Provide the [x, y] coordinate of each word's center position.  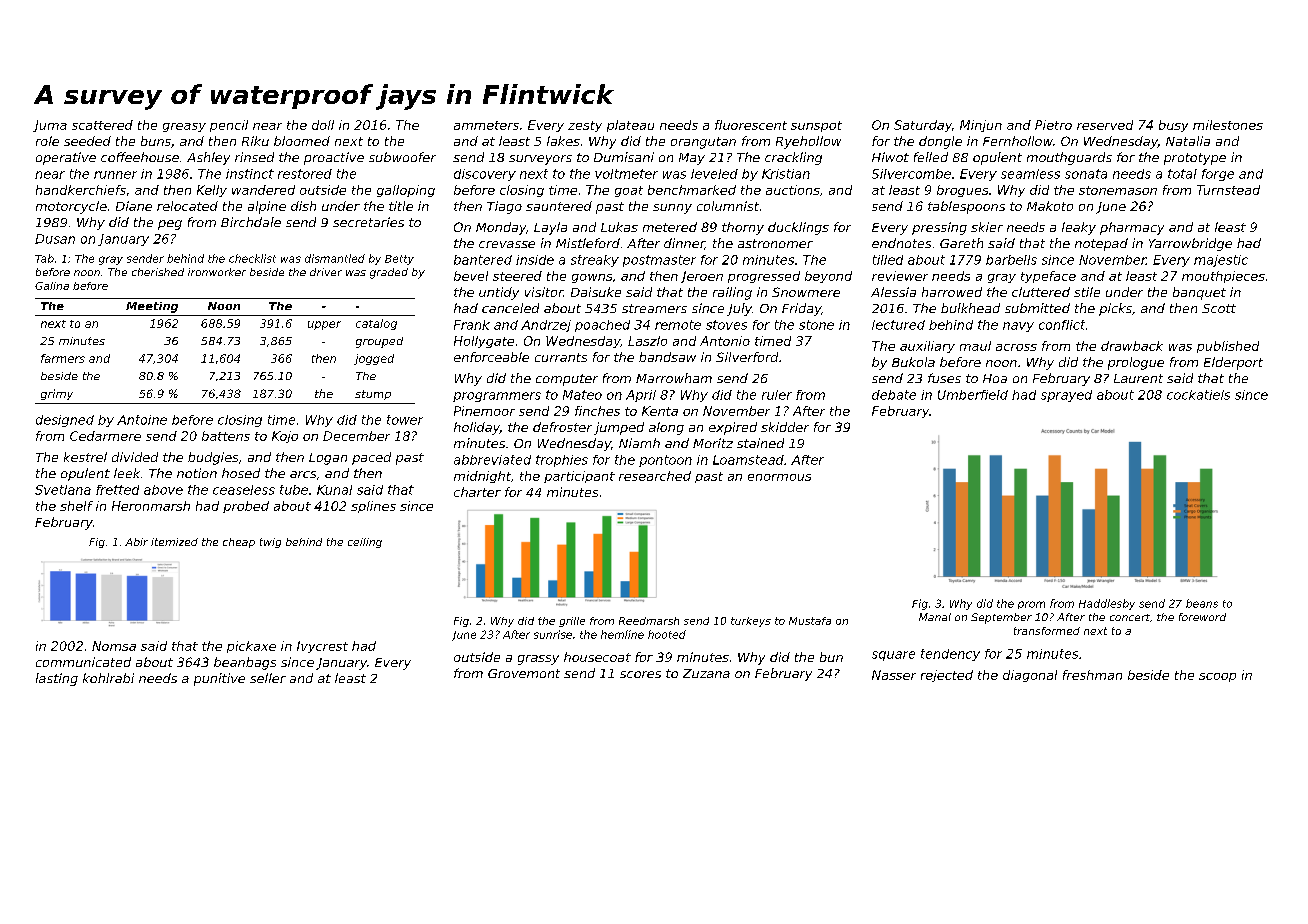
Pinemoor [484, 411]
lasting [57, 679]
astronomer [775, 243]
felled [931, 157]
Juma [50, 126]
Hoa [995, 378]
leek [127, 473]
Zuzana [706, 673]
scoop [1217, 677]
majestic [1221, 261]
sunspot [816, 126]
